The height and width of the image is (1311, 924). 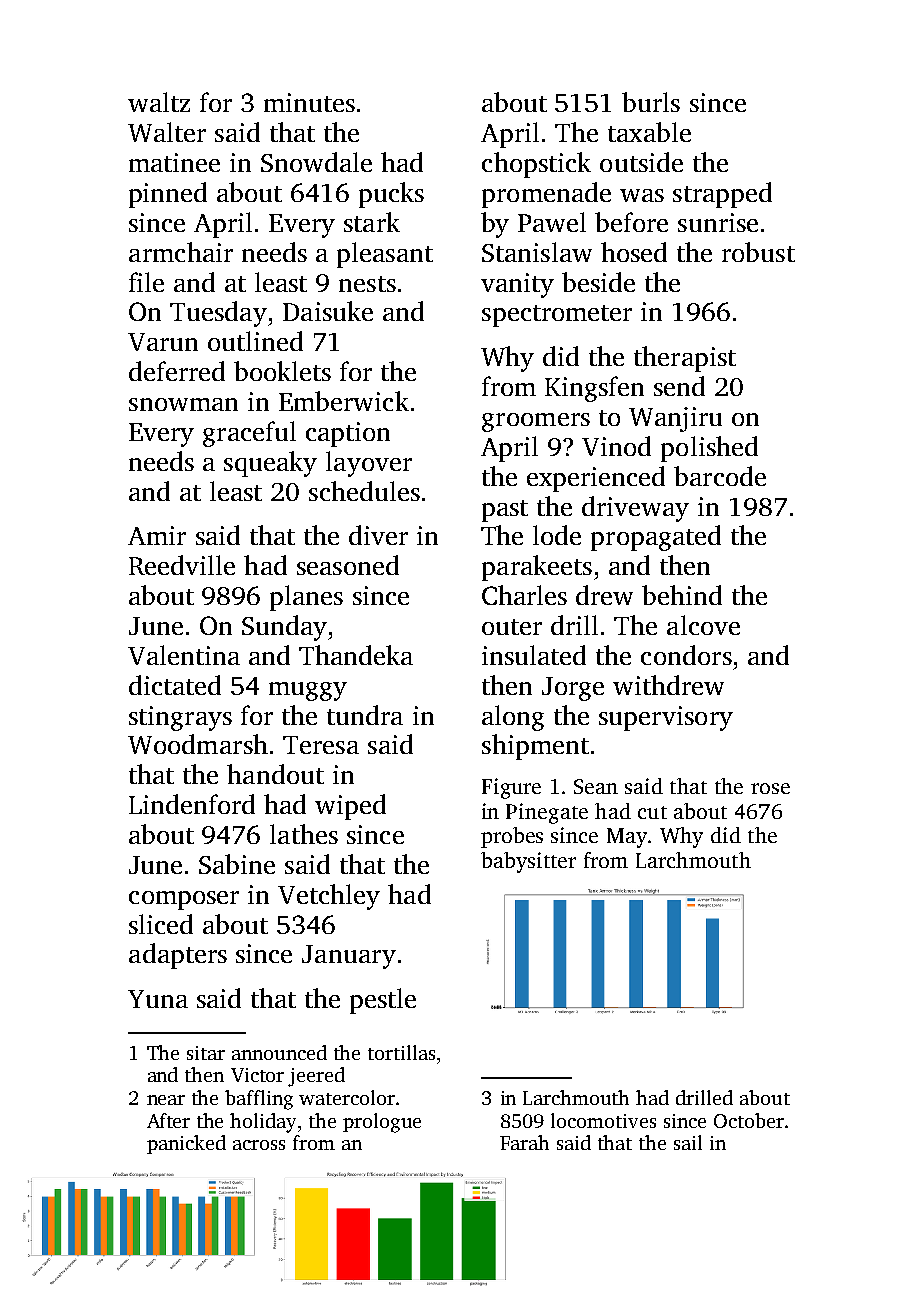 What do you see at coordinates (159, 102) in the image?
I see `waltz` at bounding box center [159, 102].
